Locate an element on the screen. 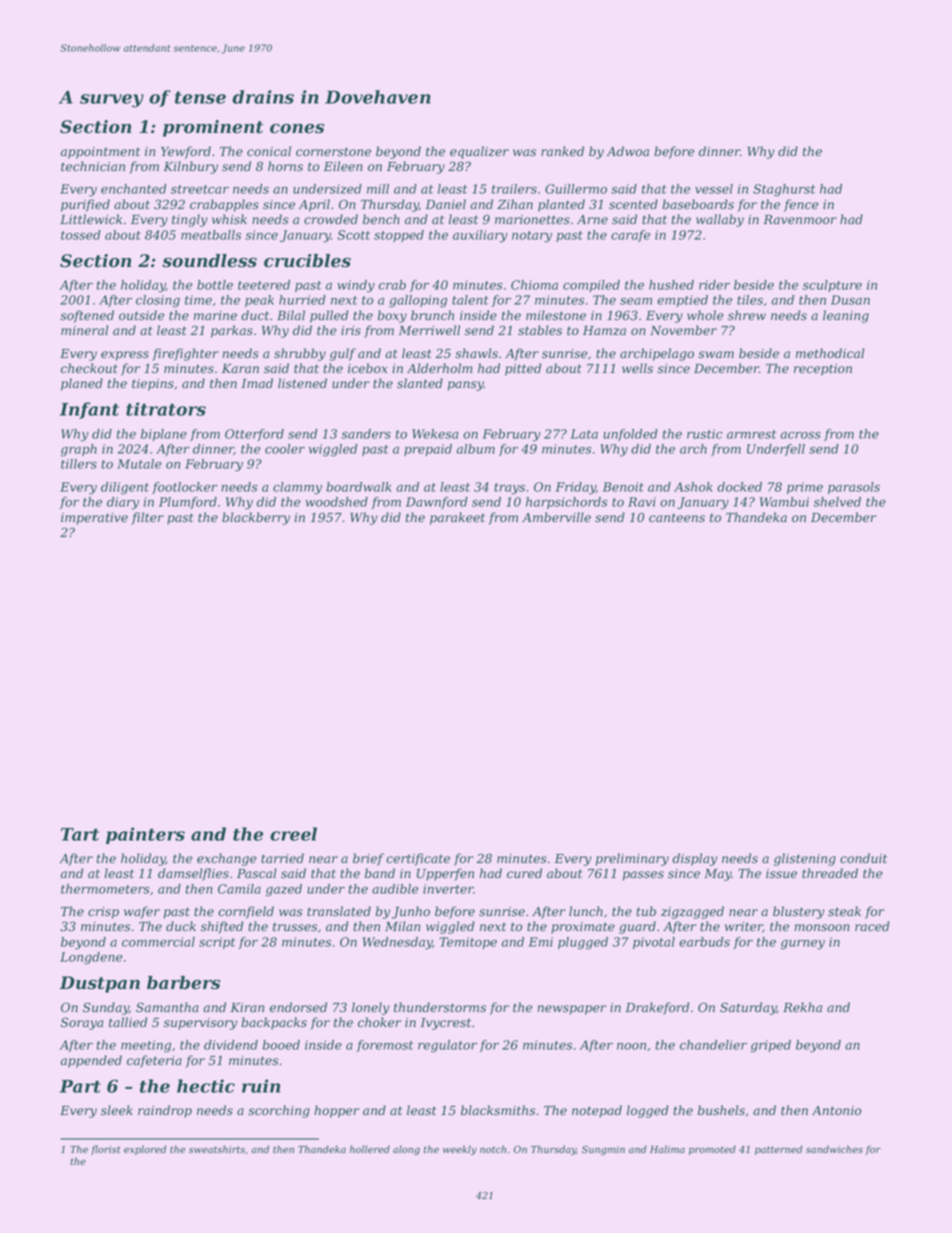 The image size is (952, 1233). certificate is located at coordinates (418, 859).
